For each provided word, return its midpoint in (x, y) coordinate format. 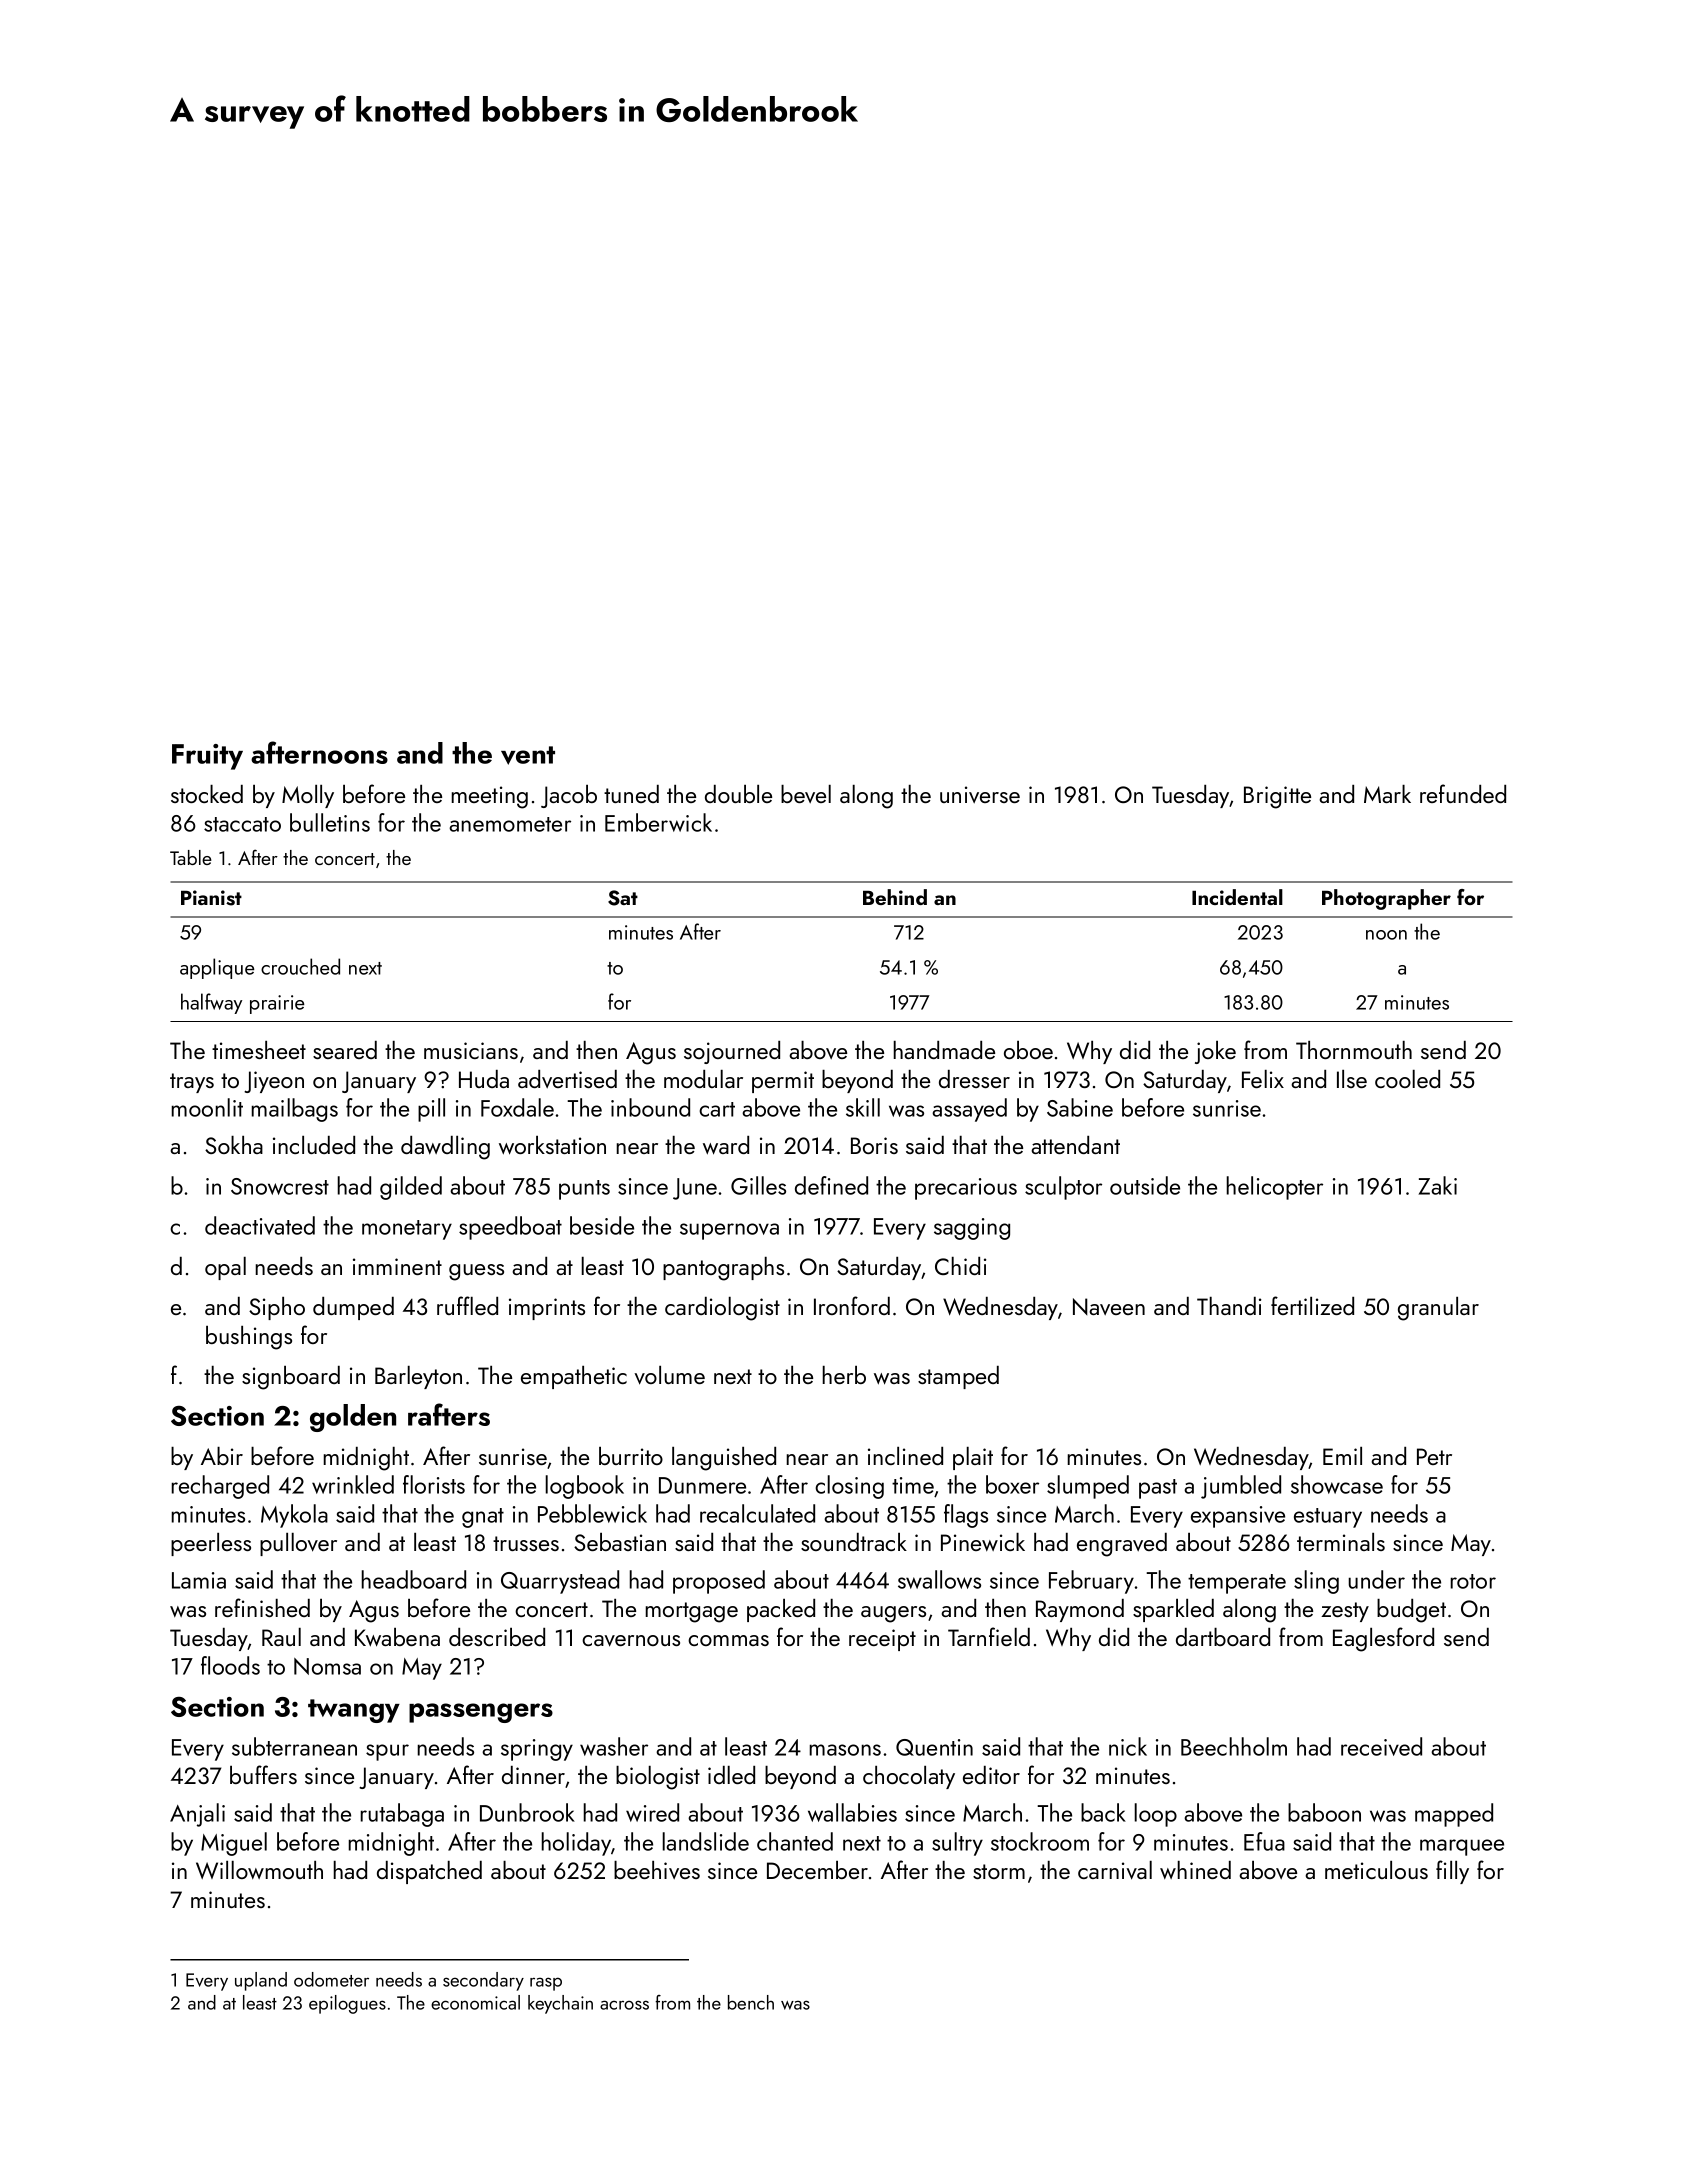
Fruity (207, 757)
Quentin (934, 1747)
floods (230, 1665)
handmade (944, 1050)
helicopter (1275, 1188)
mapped (1454, 1815)
